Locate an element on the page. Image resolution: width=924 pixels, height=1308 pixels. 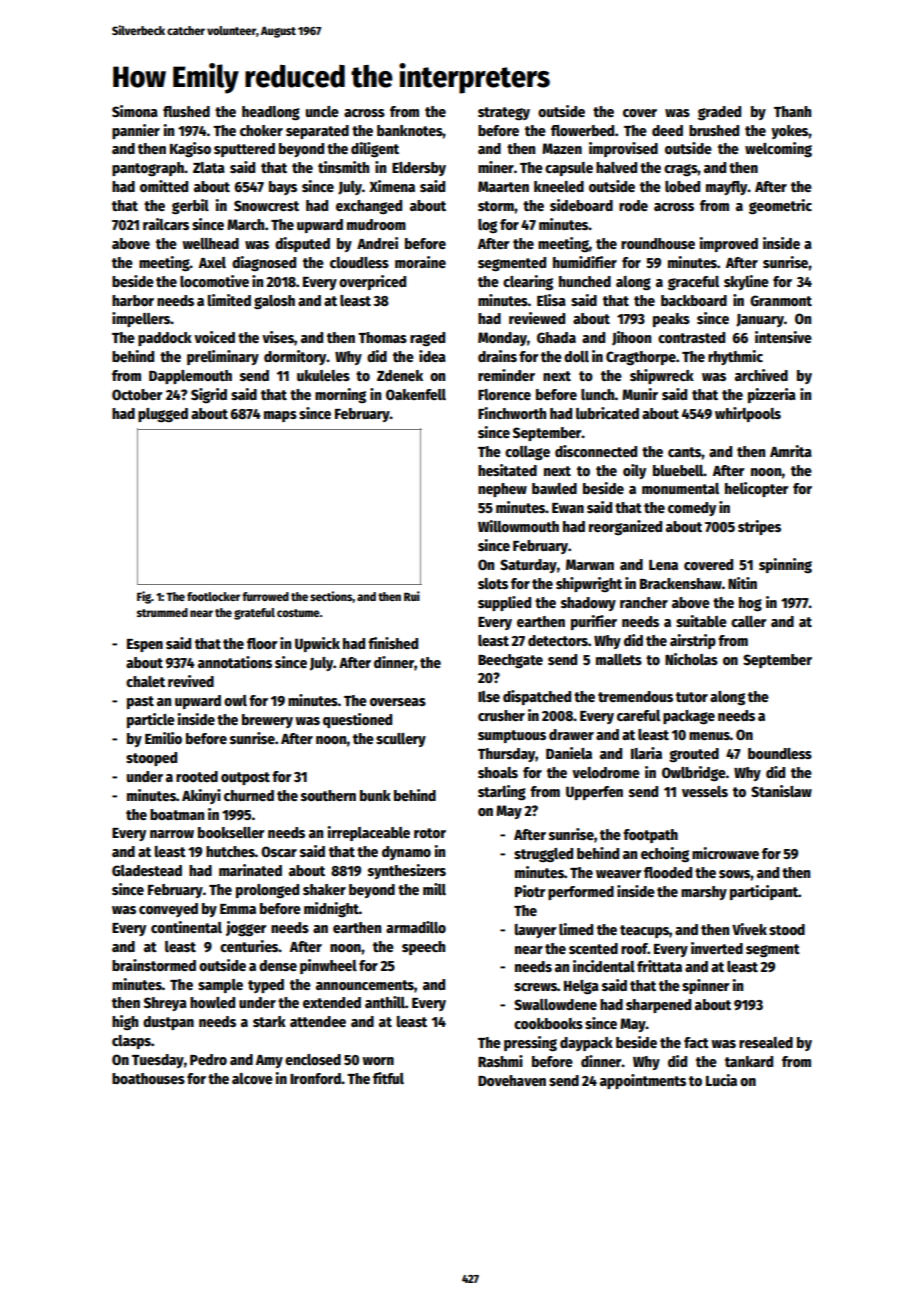
graded is located at coordinates (719, 113).
